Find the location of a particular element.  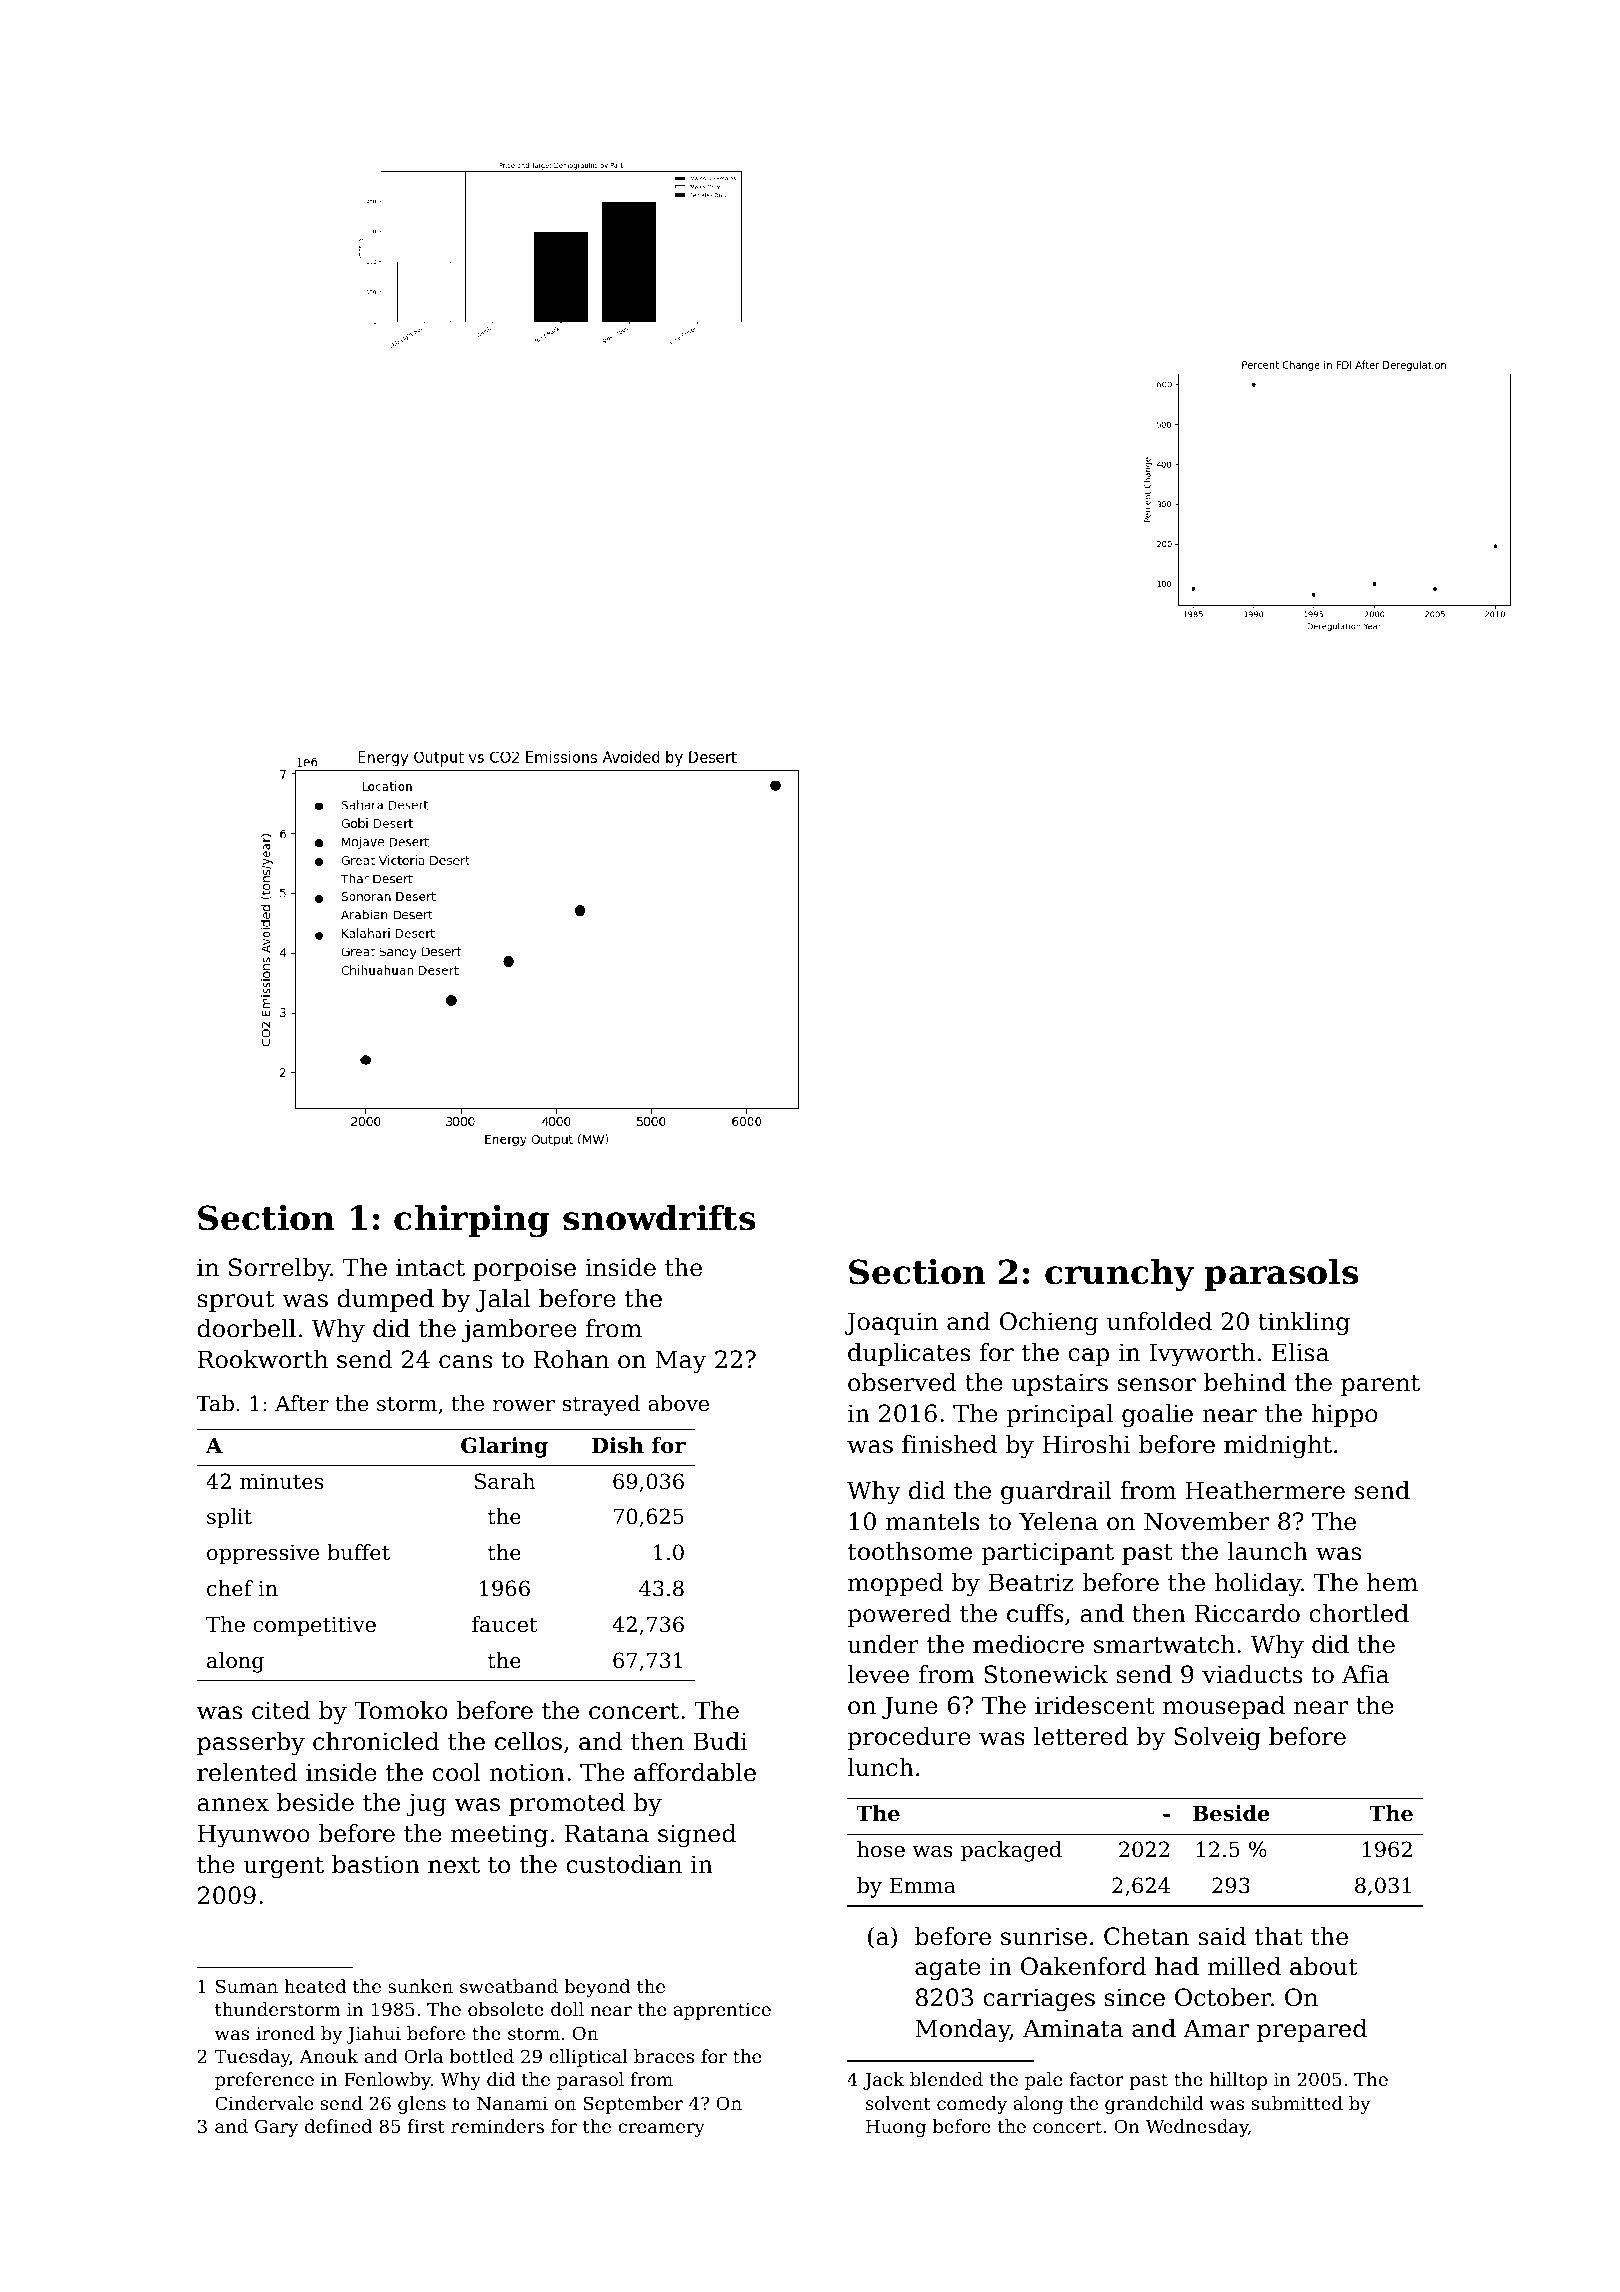

chirping is located at coordinates (472, 1221).
